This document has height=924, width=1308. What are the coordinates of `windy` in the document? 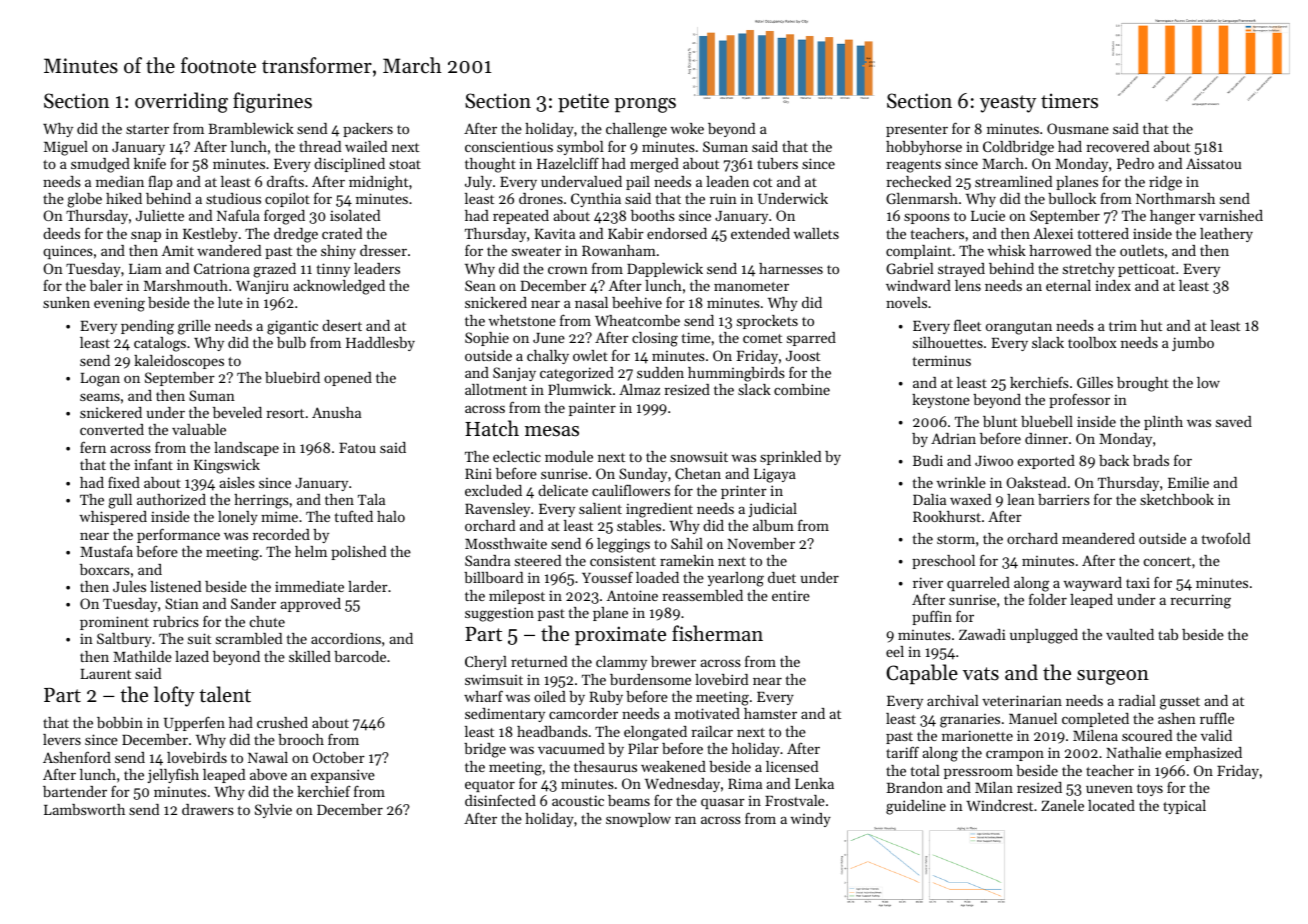 It's located at (810, 820).
